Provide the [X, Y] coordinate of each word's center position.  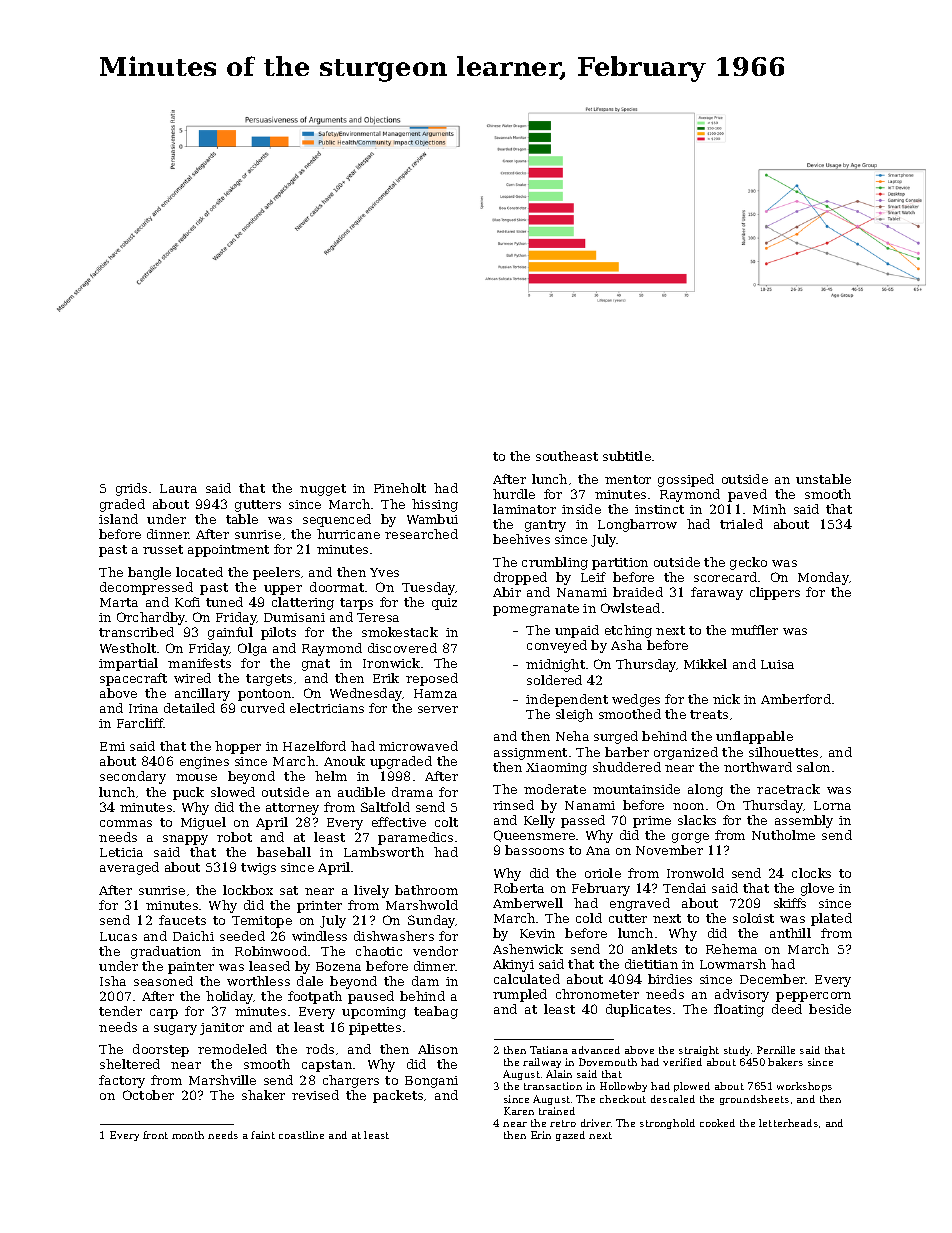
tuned [224, 602]
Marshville [222, 1080]
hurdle [514, 494]
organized [686, 753]
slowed [233, 792]
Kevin [537, 933]
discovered [402, 648]
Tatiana [549, 1050]
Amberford [796, 699]
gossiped [686, 480]
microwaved [418, 746]
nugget [323, 490]
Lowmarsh [733, 964]
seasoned [163, 981]
